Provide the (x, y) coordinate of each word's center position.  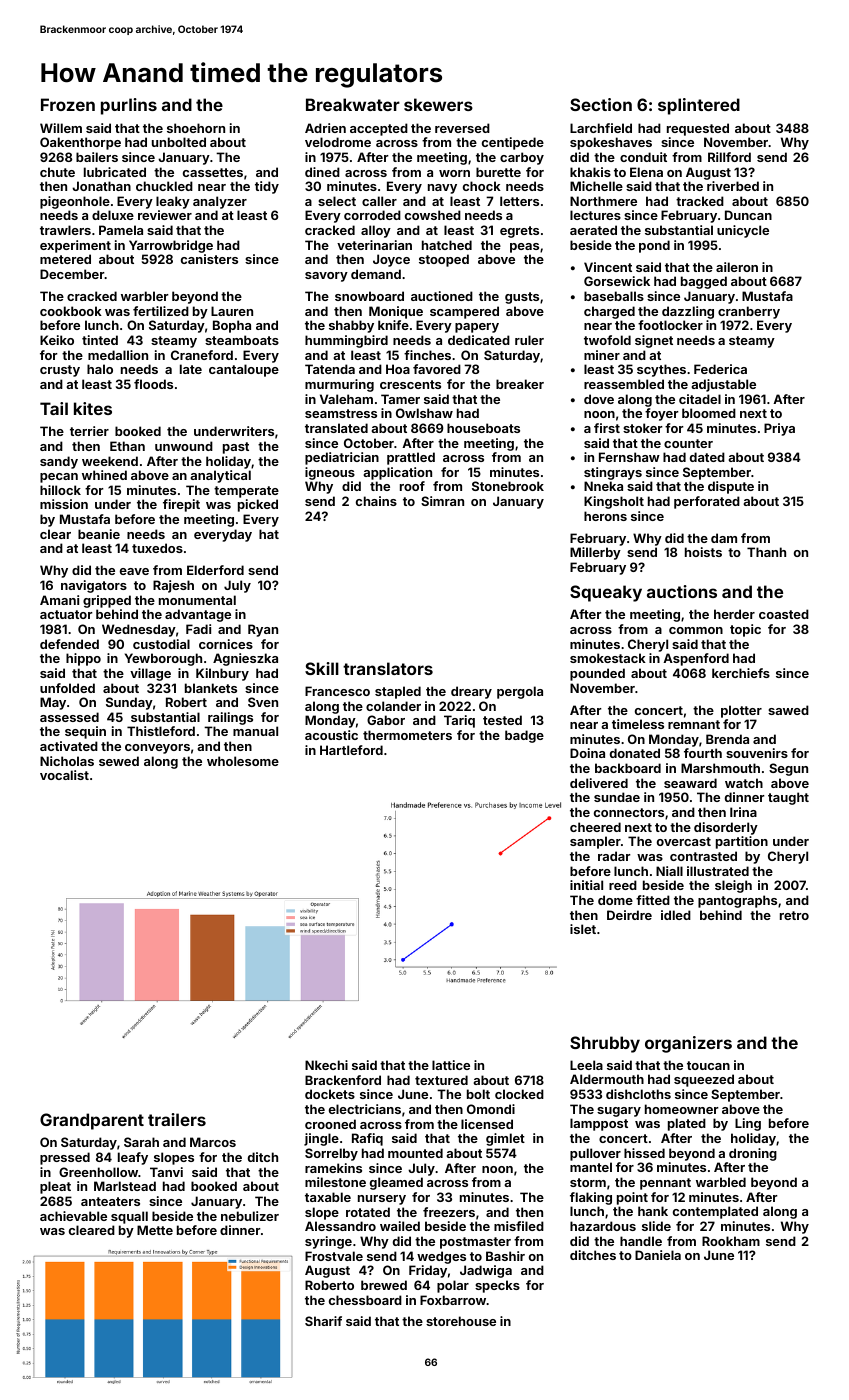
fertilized (161, 311)
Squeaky (606, 593)
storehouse (461, 1321)
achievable (73, 1216)
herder (734, 614)
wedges (441, 1257)
